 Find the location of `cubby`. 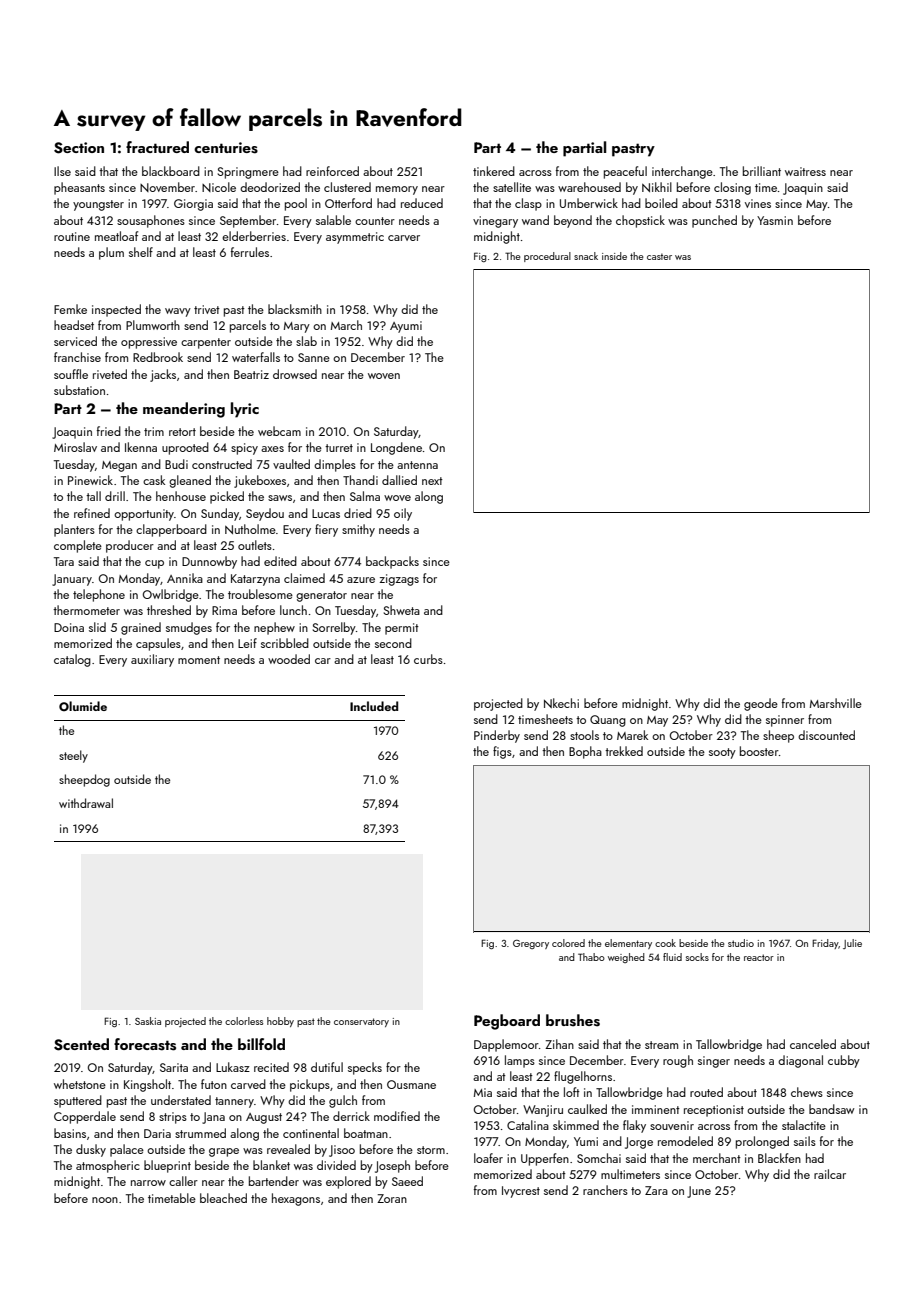

cubby is located at coordinates (844, 1061).
